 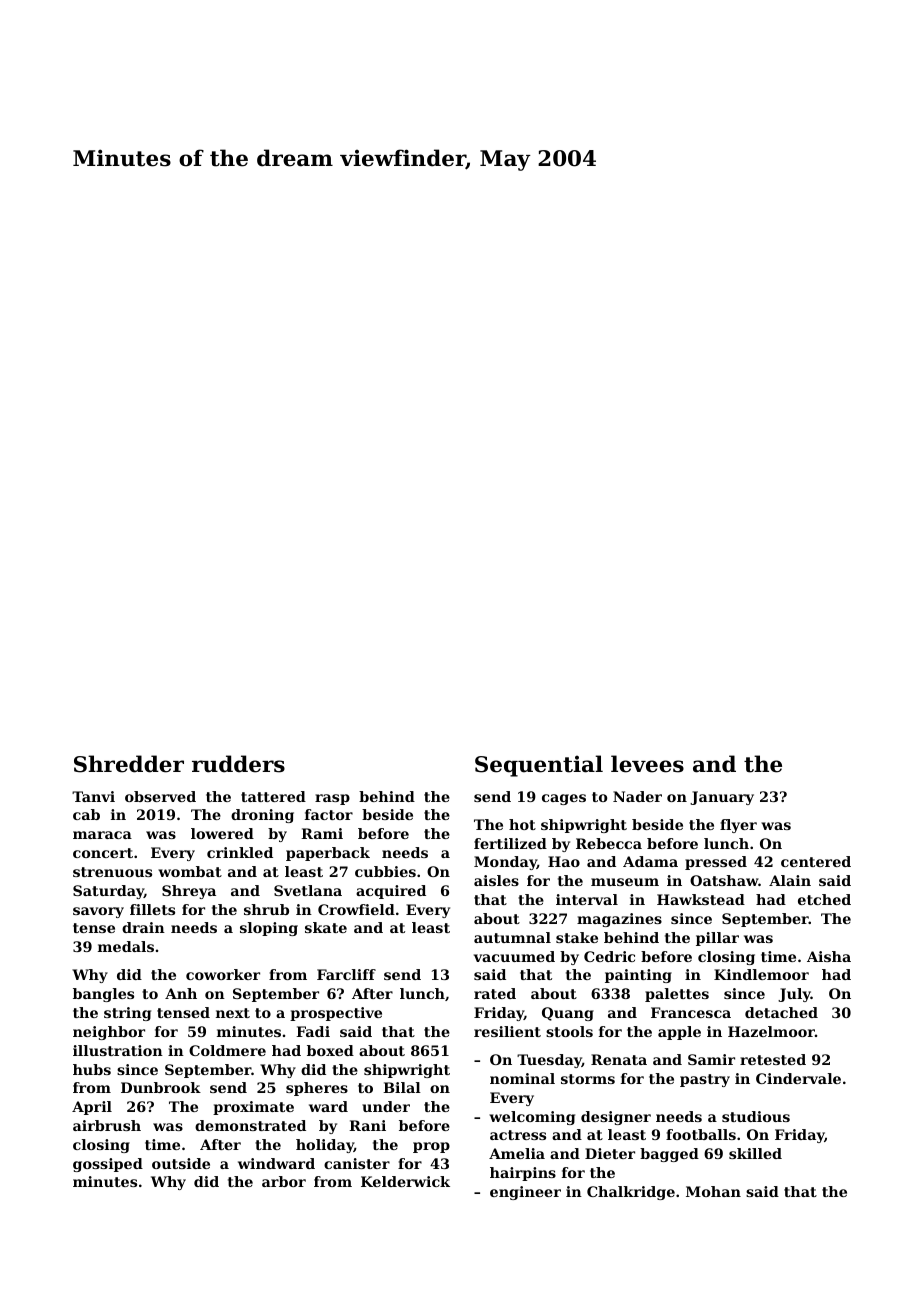 What do you see at coordinates (691, 1012) in the screenshot?
I see `Francesca` at bounding box center [691, 1012].
